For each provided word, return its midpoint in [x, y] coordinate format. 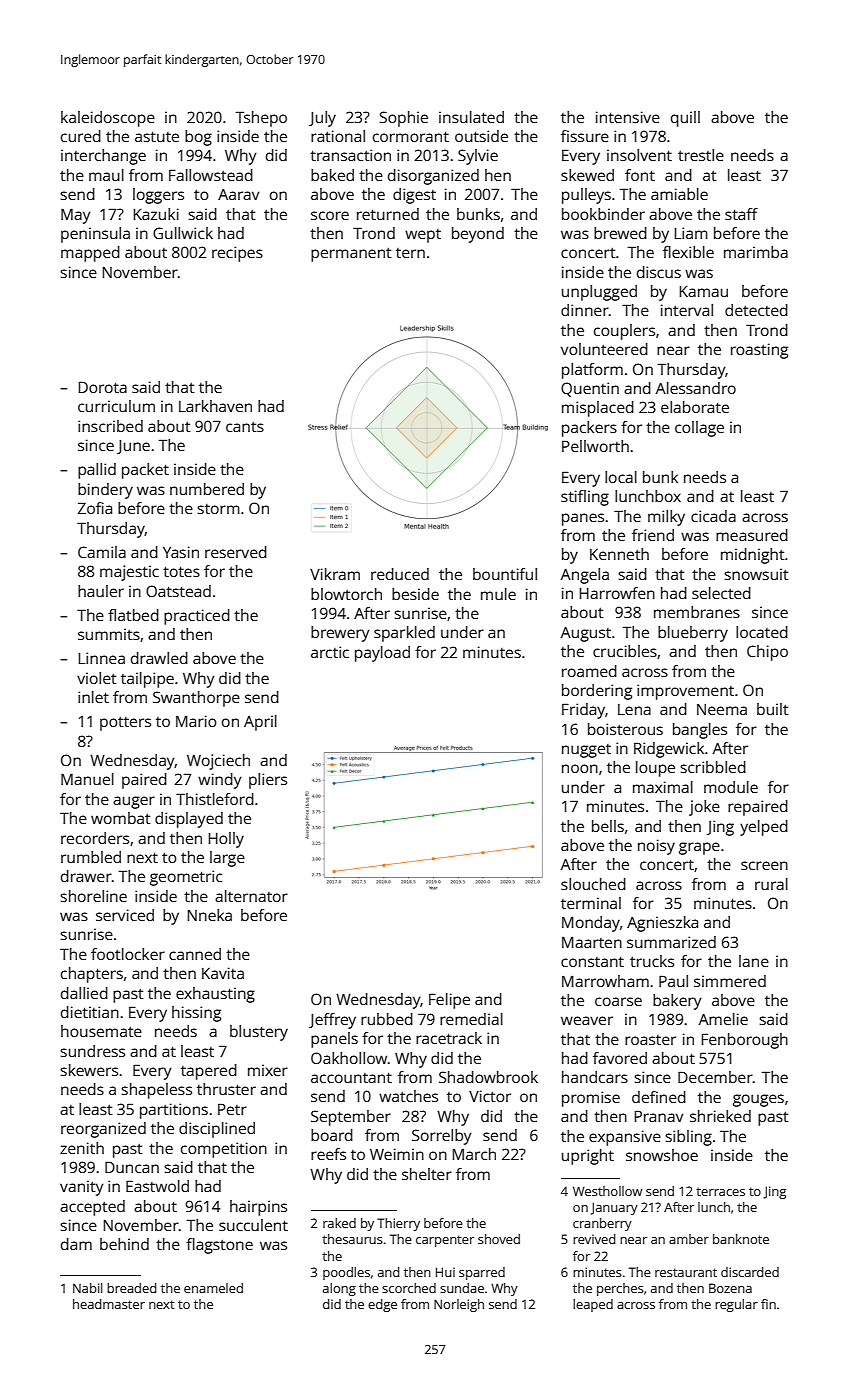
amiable [679, 194]
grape [699, 848]
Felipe [449, 1001]
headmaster [109, 1304]
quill [685, 119]
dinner [585, 310]
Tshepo [261, 119]
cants [245, 426]
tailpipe [147, 680]
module [731, 787]
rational [338, 136]
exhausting [215, 995]
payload [382, 654]
